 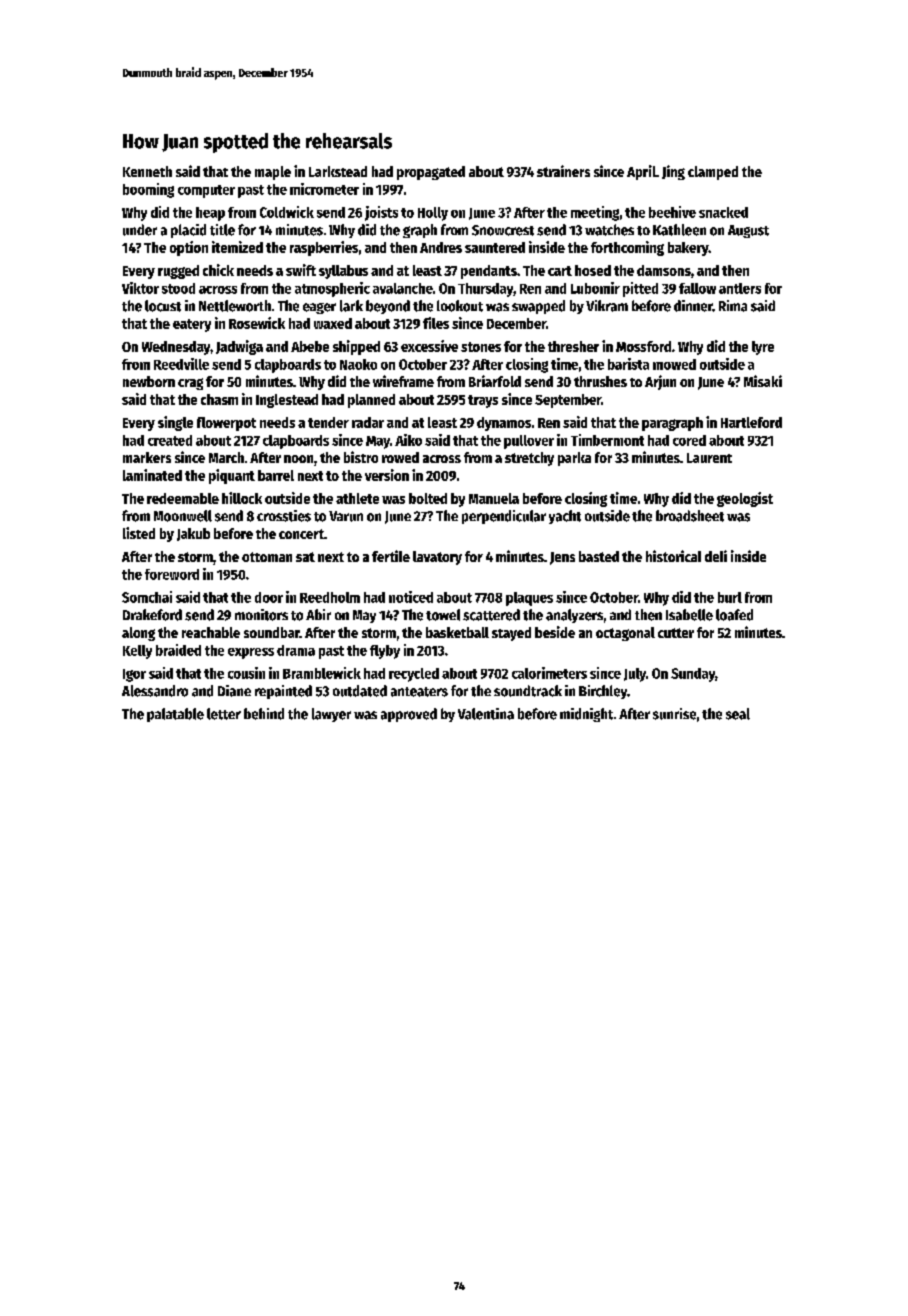 What do you see at coordinates (235, 306) in the screenshot?
I see `Nettleworth` at bounding box center [235, 306].
